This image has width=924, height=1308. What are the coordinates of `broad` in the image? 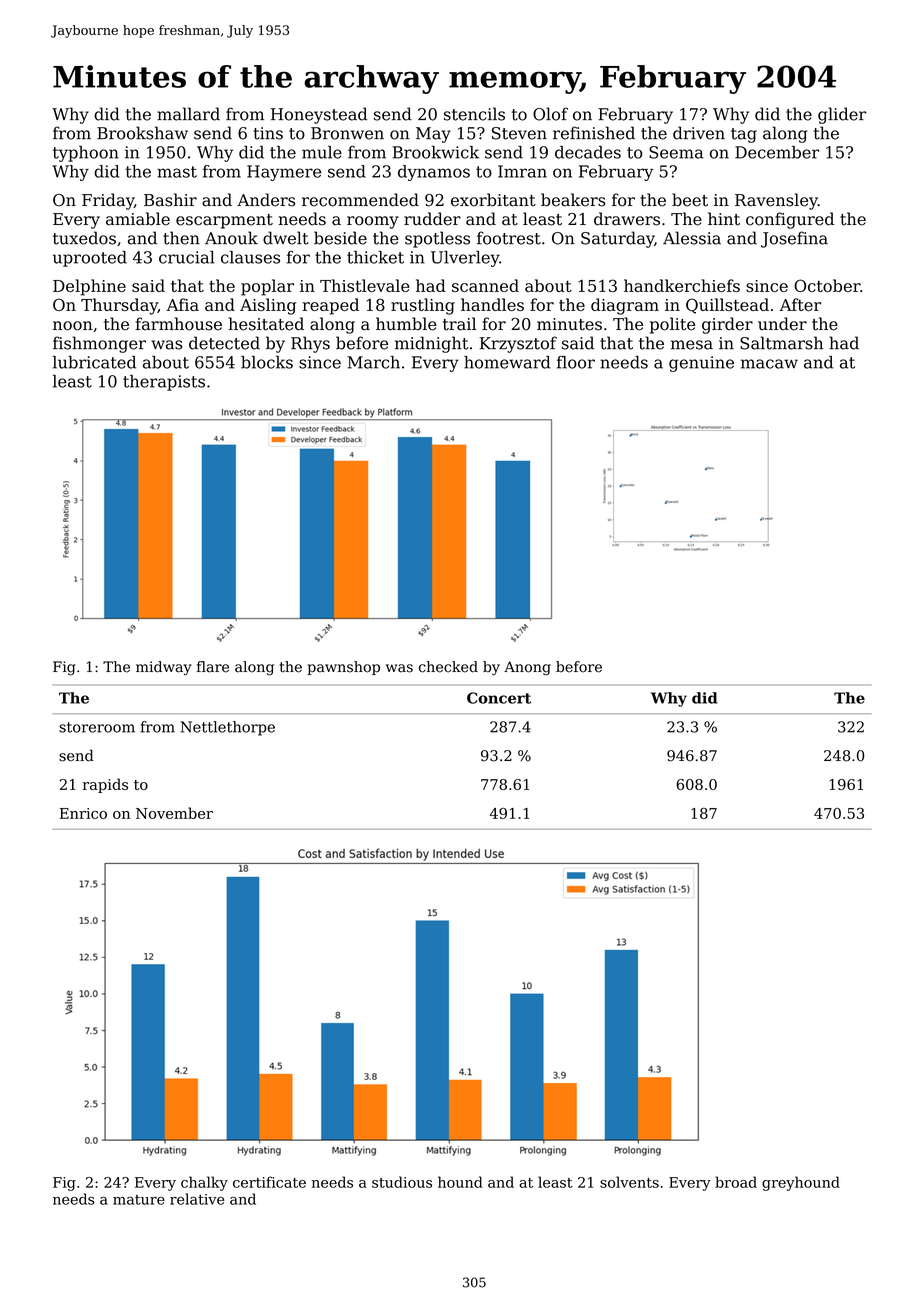 It's located at (736, 1182).
